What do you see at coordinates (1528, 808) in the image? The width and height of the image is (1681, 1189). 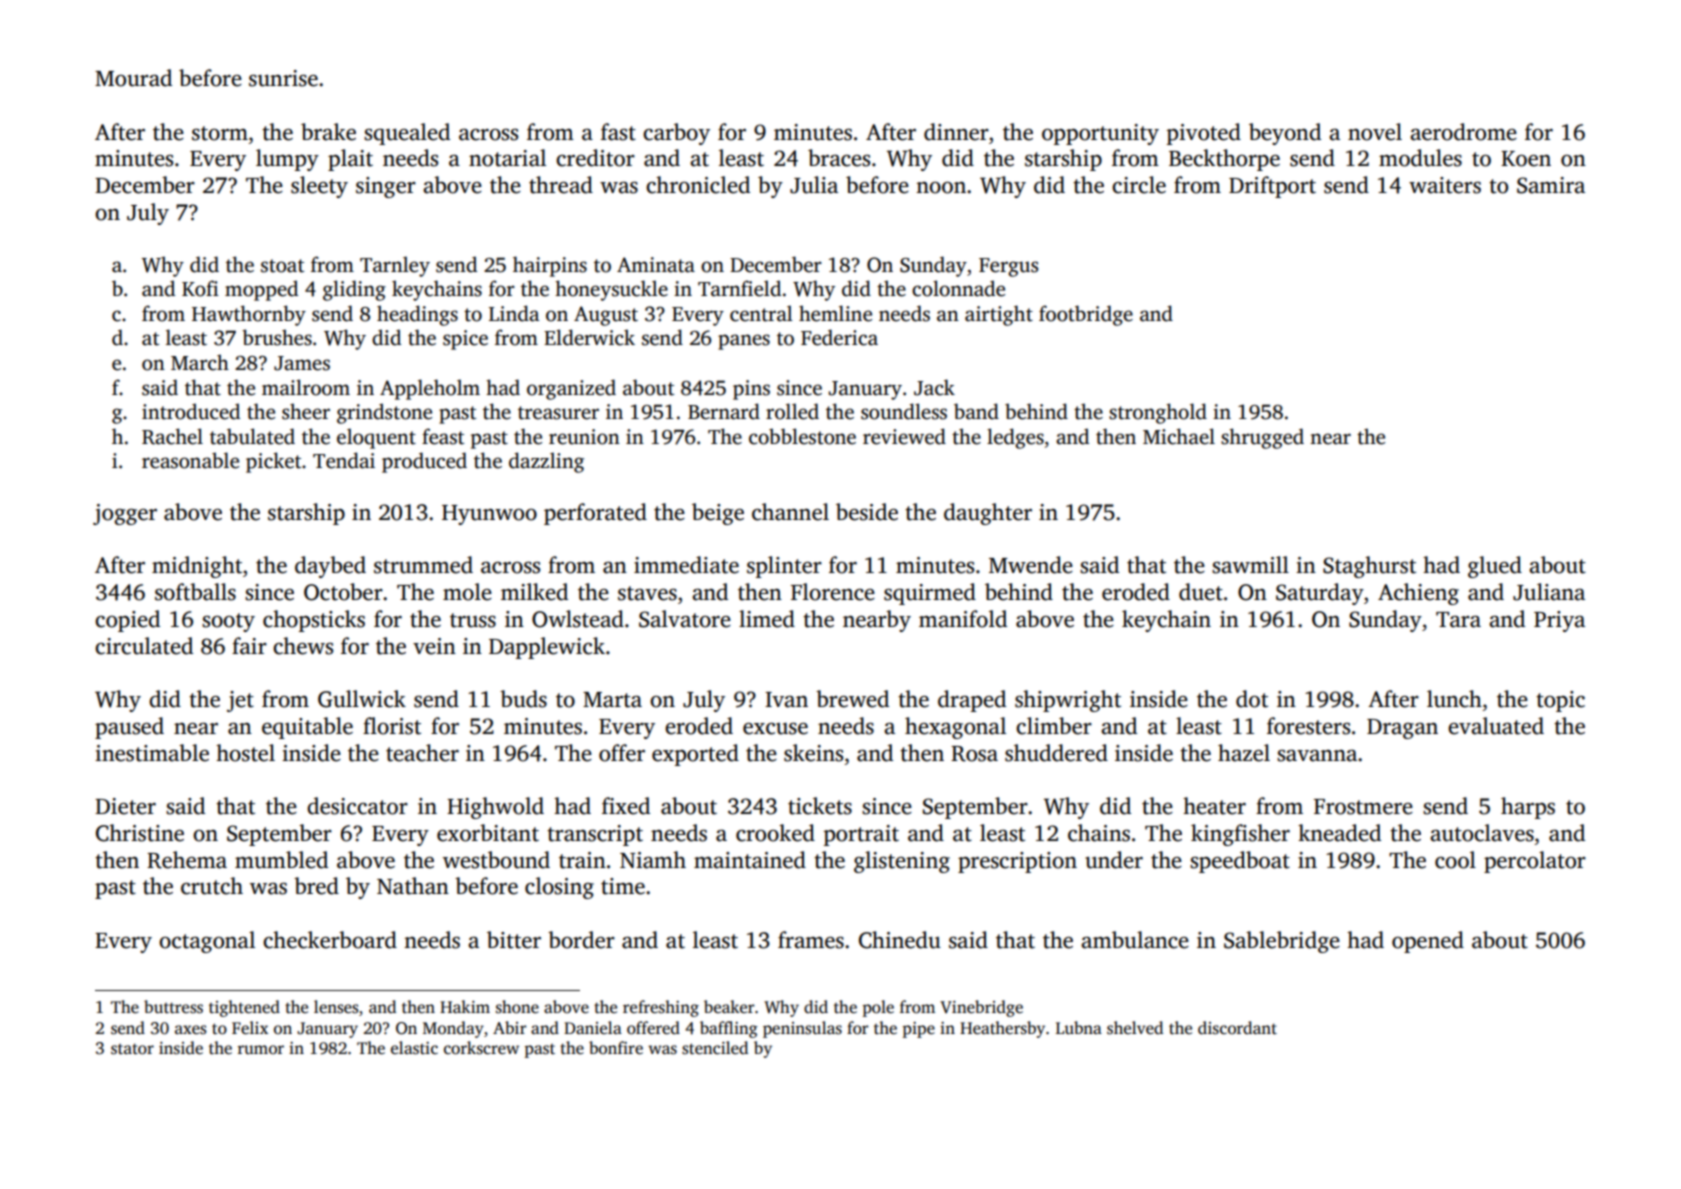 I see `harps` at bounding box center [1528, 808].
